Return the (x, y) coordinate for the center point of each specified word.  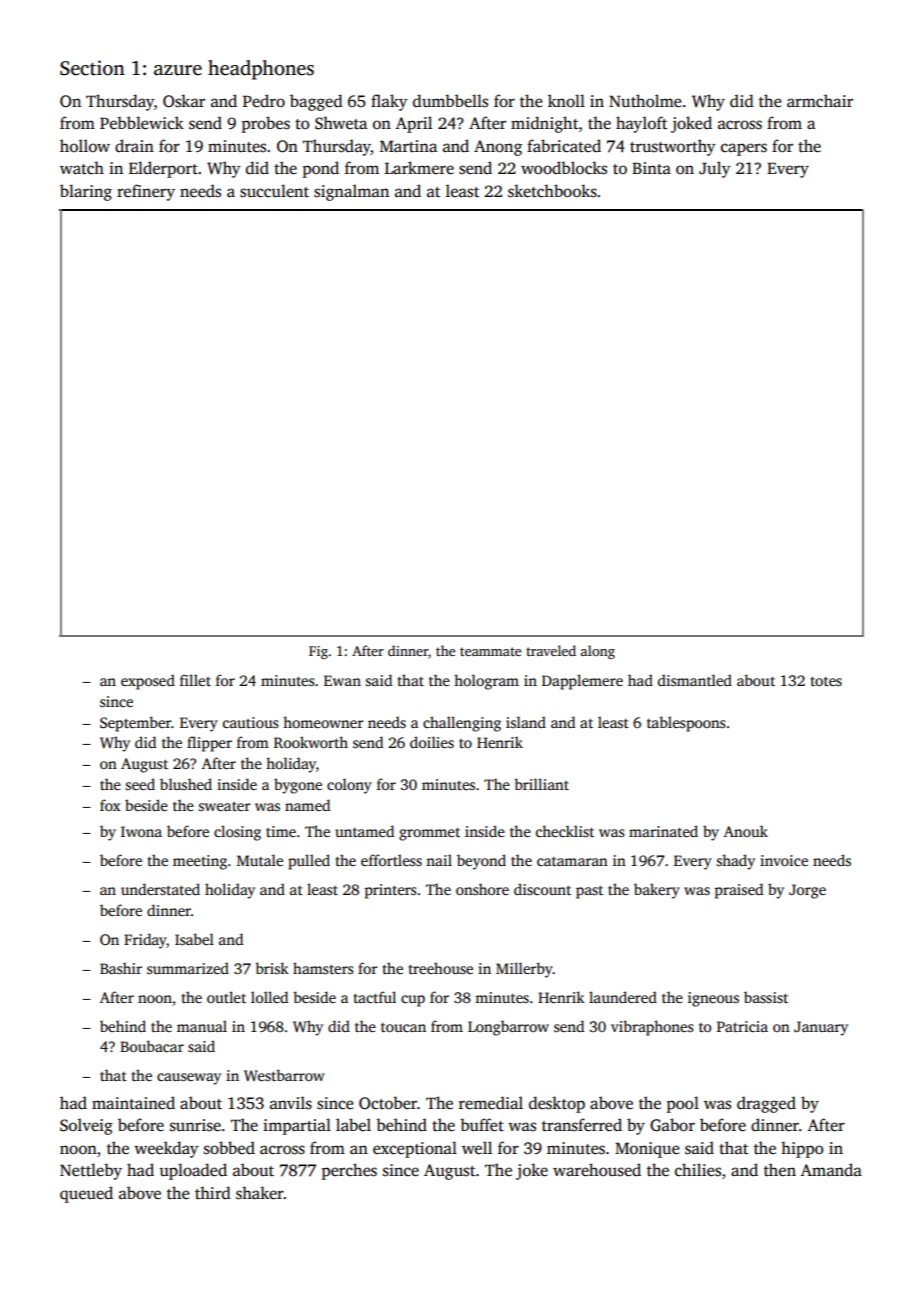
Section (92, 68)
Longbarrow (508, 1028)
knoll (566, 101)
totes (826, 681)
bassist (766, 997)
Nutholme (645, 100)
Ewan (342, 680)
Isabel (194, 939)
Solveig (86, 1126)
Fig (318, 652)
